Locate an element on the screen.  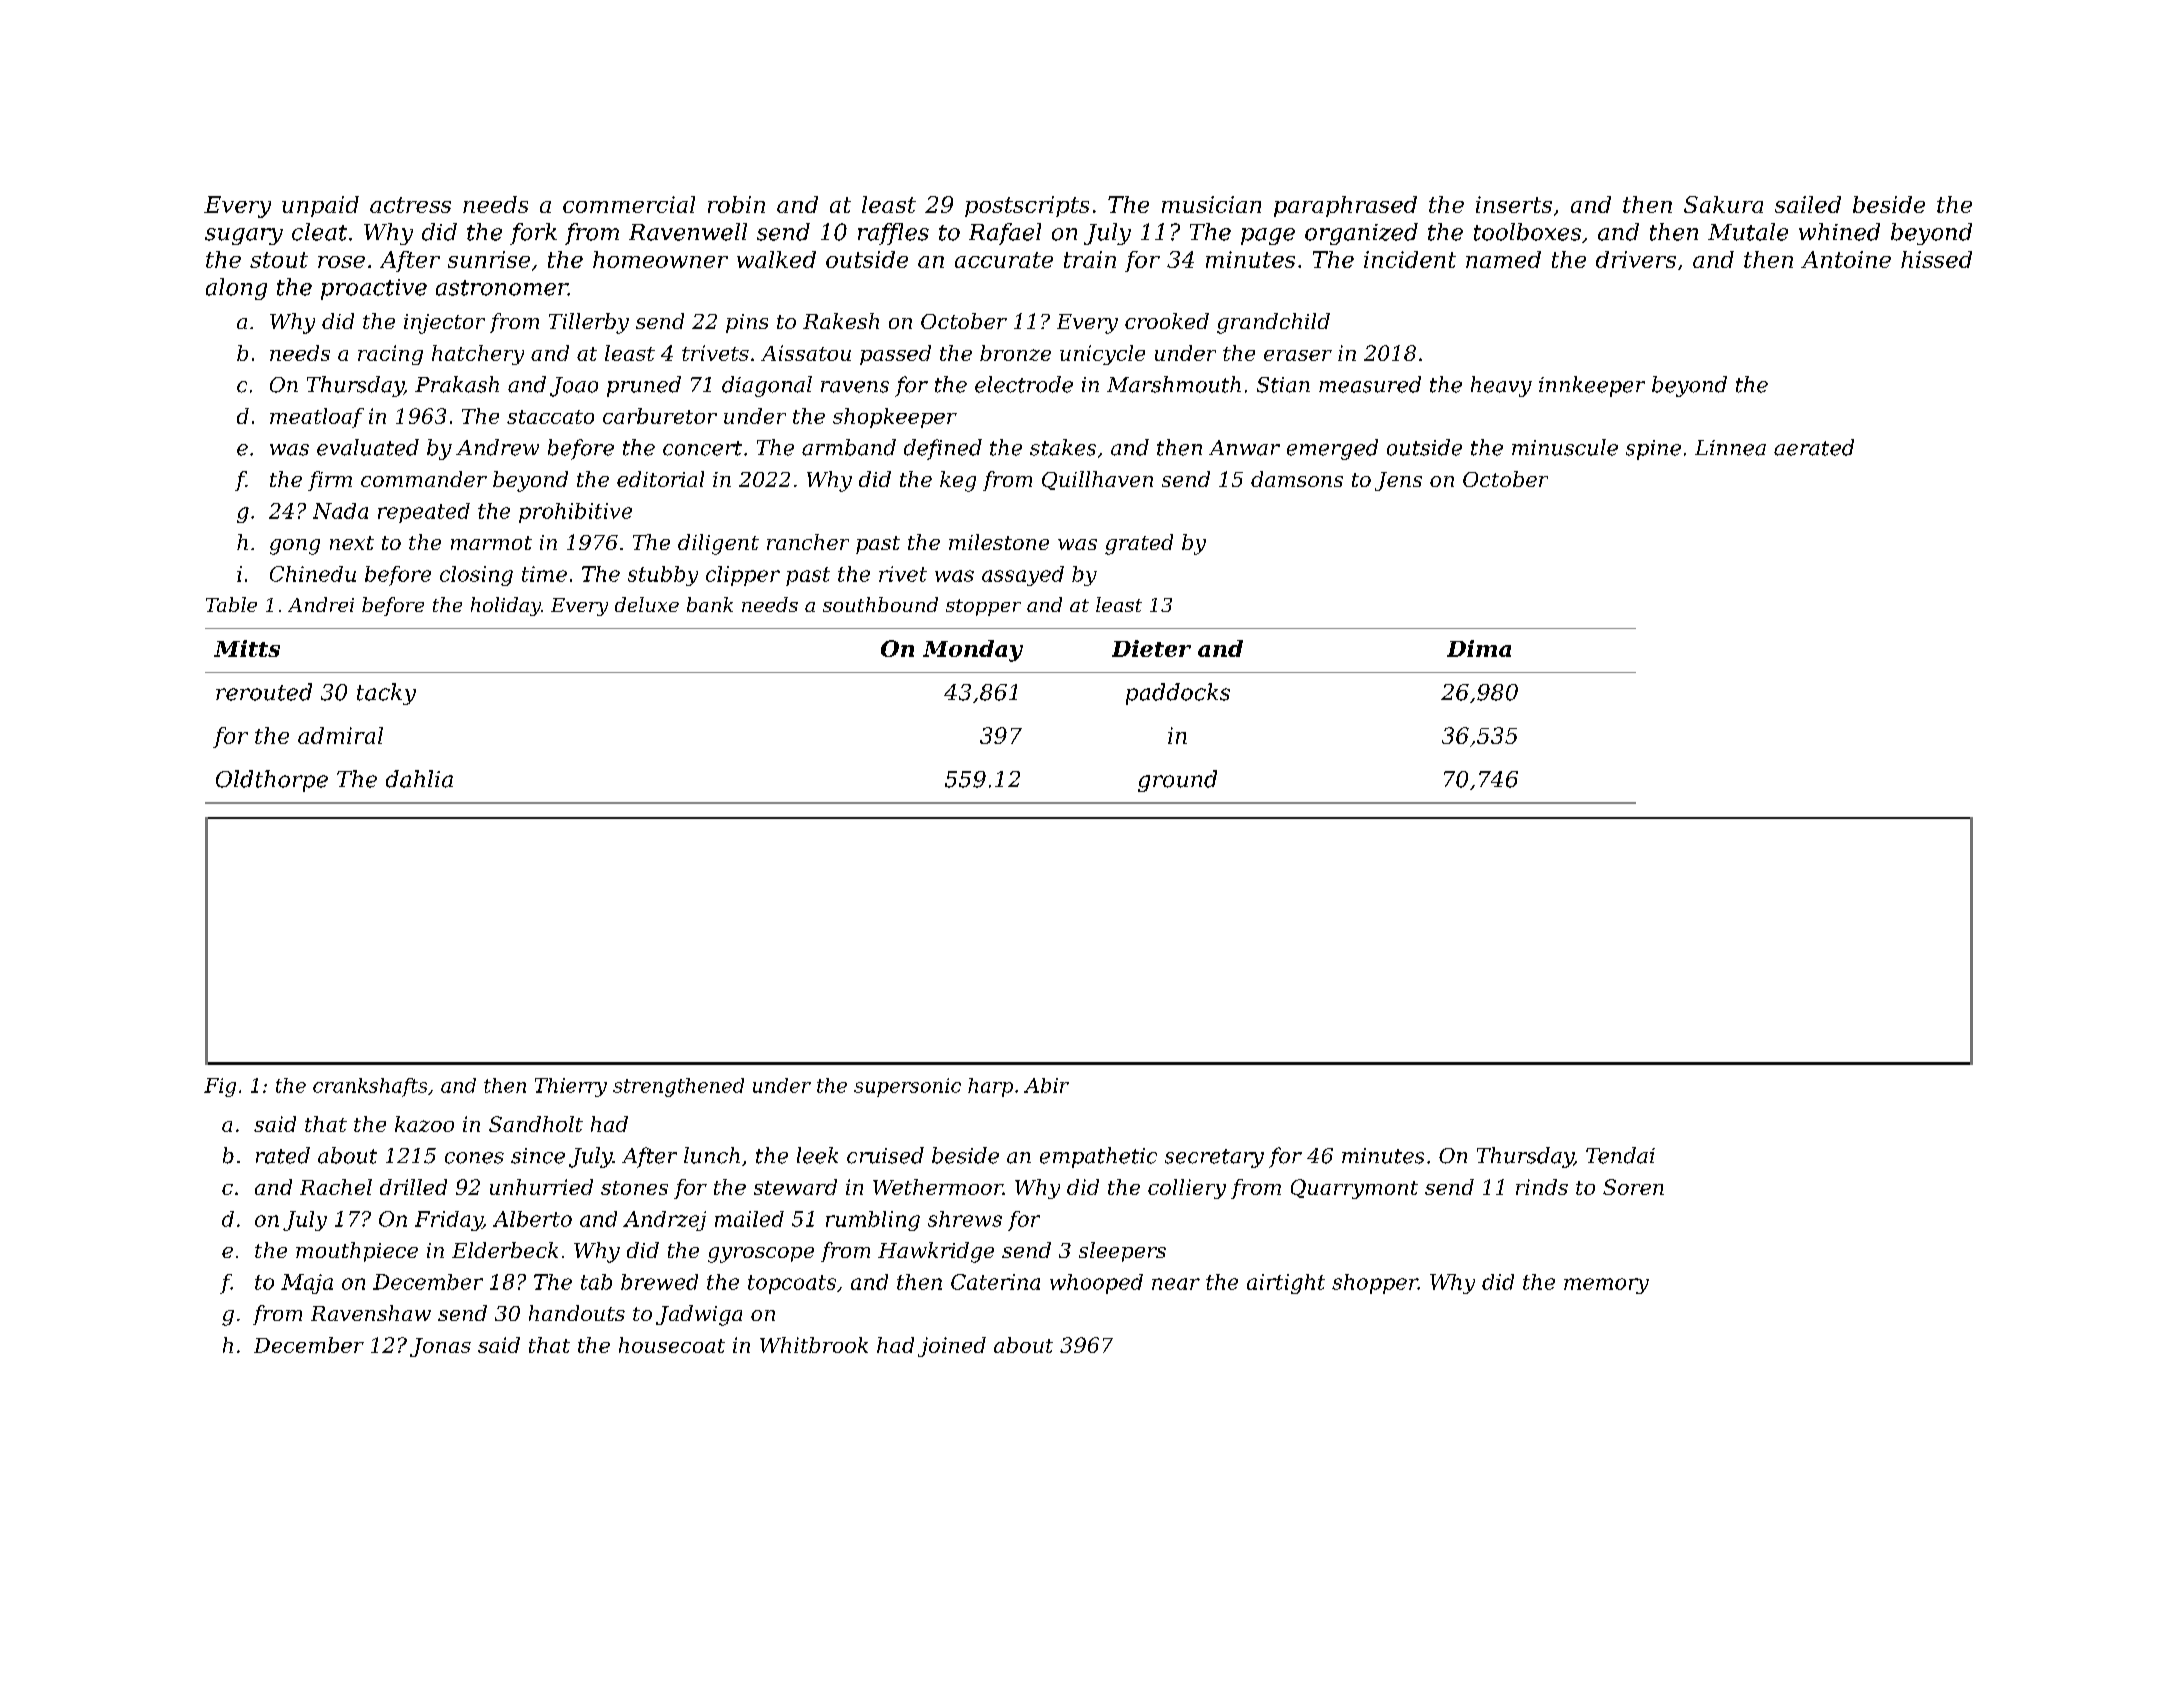
injector is located at coordinates (444, 324).
